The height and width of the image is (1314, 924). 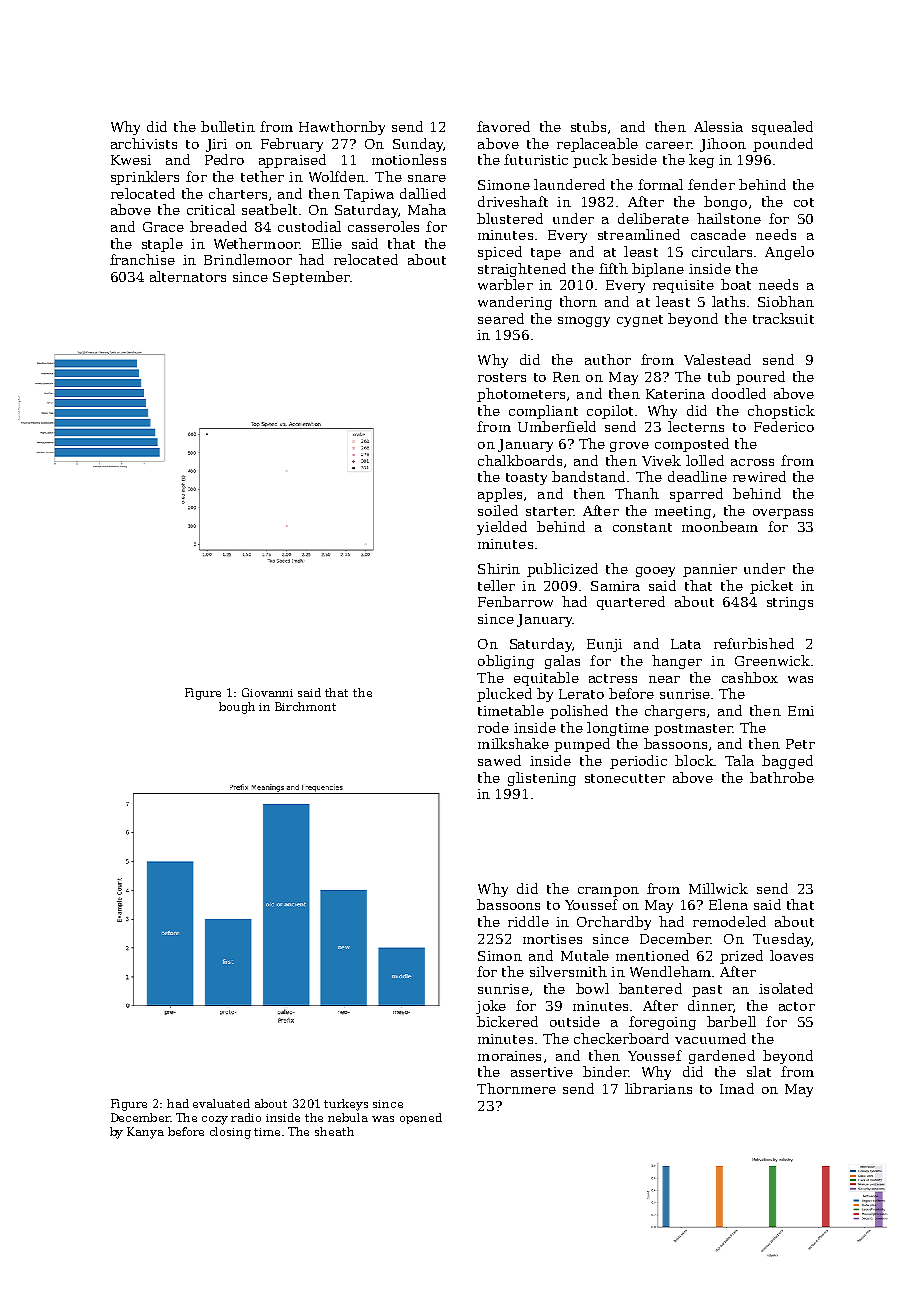 I want to click on Imad, so click(x=737, y=1088).
